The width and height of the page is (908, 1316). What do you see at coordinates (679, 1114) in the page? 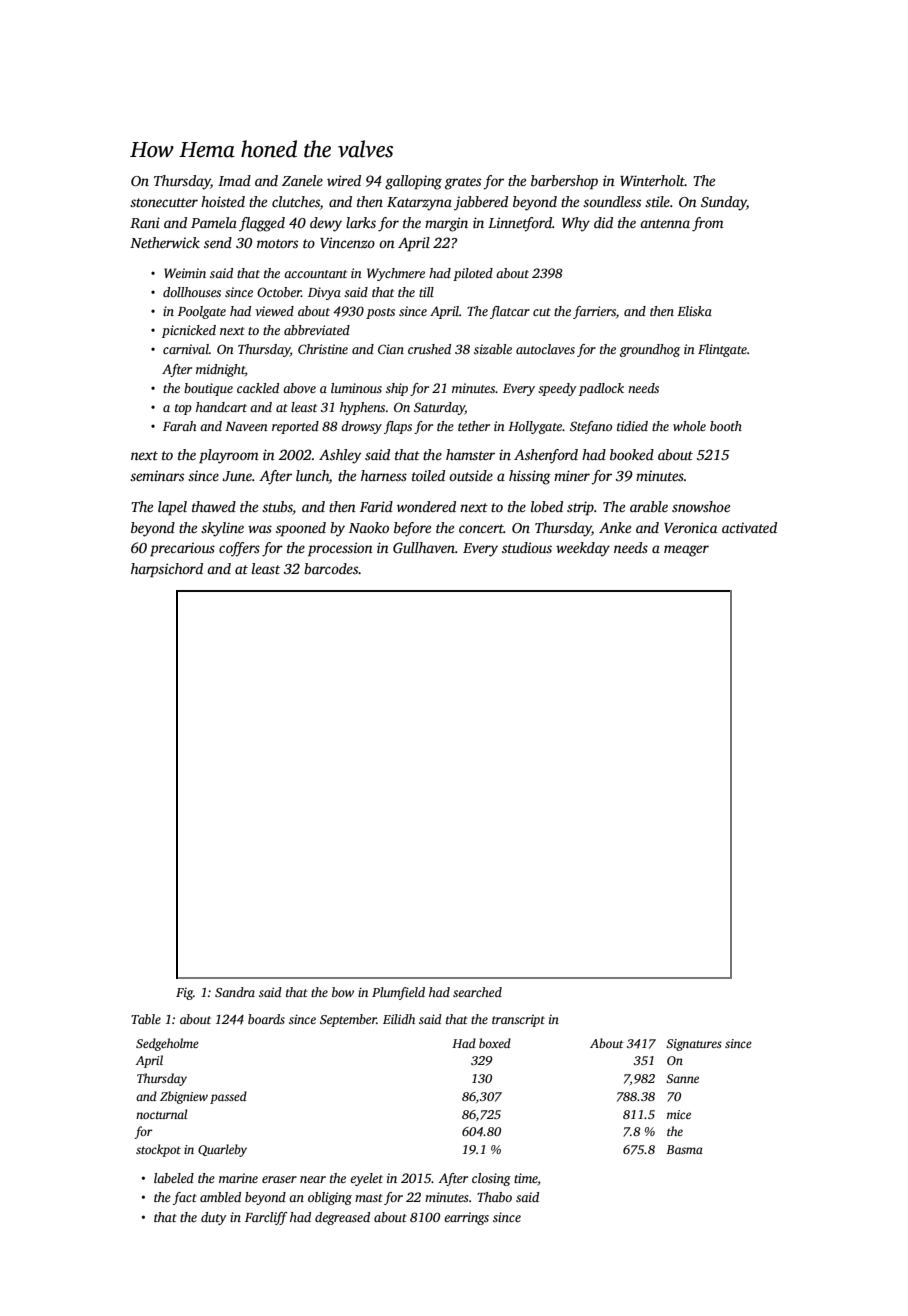
I see `mice` at bounding box center [679, 1114].
